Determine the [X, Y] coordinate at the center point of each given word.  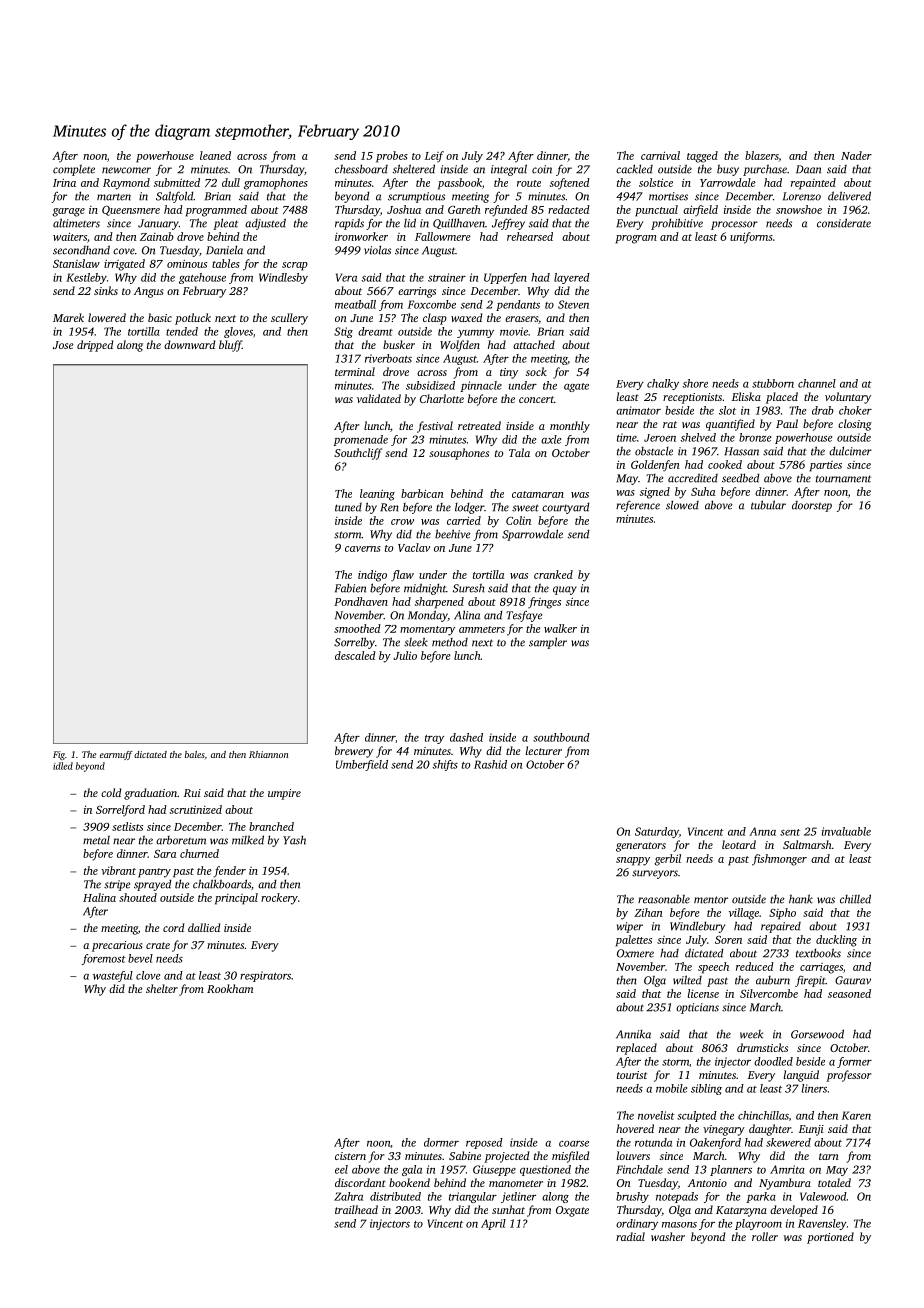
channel [817, 383]
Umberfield [362, 765]
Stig [343, 332]
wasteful [113, 976]
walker [560, 628]
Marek [68, 317]
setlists [127, 826]
